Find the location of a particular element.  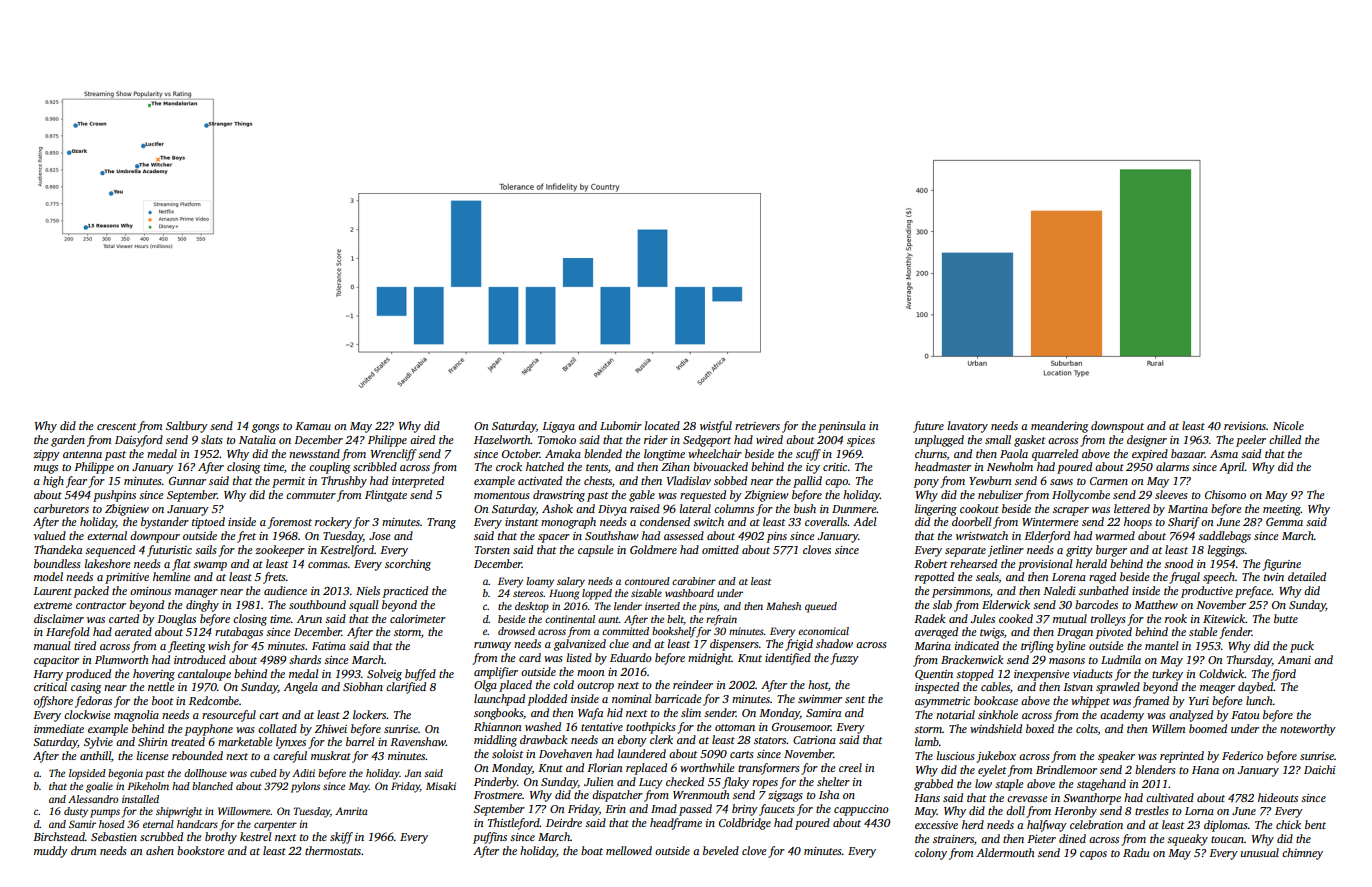

requested is located at coordinates (703, 496).
